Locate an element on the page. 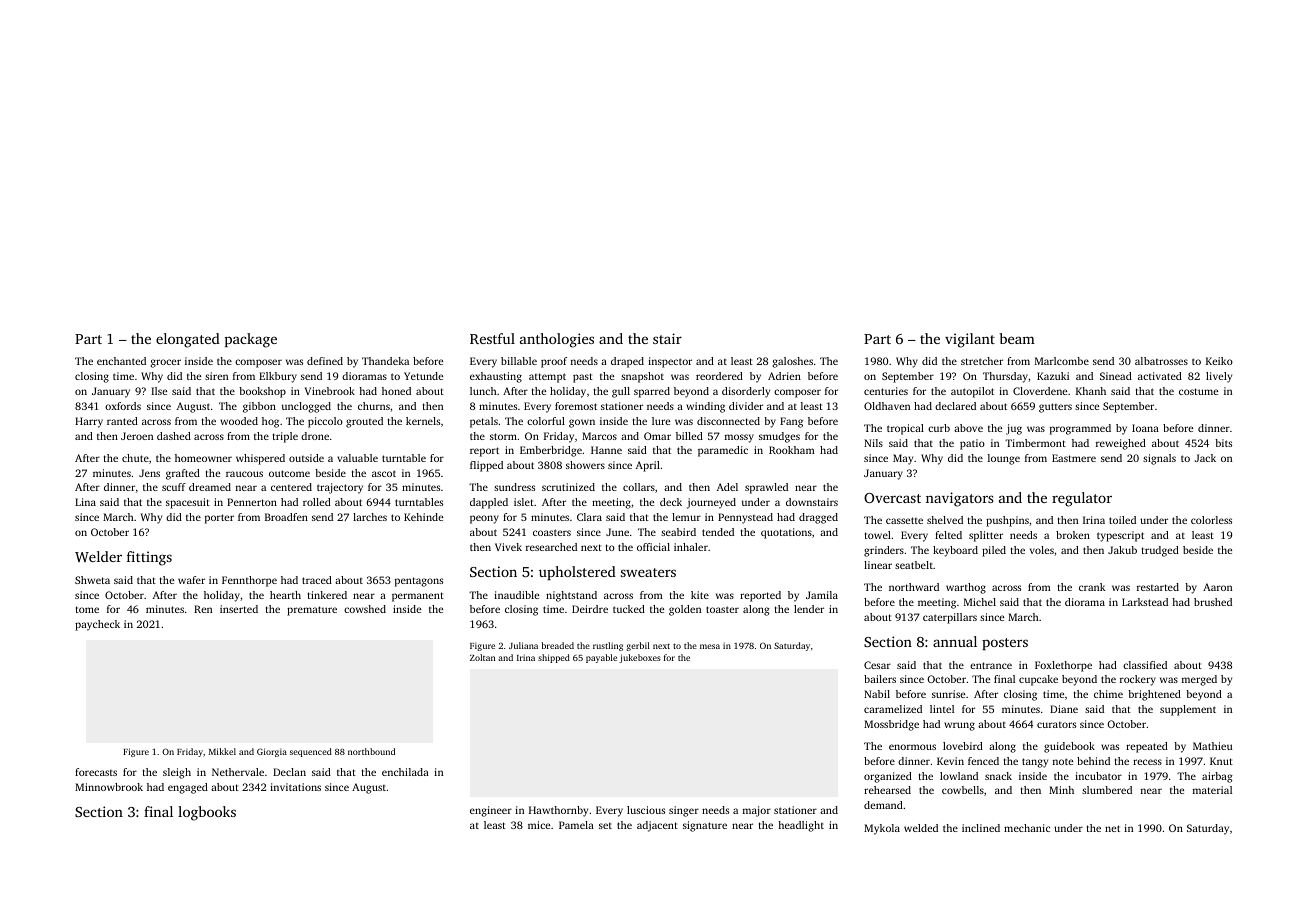 The height and width of the page is (924, 1308). Zoltan is located at coordinates (482, 657).
